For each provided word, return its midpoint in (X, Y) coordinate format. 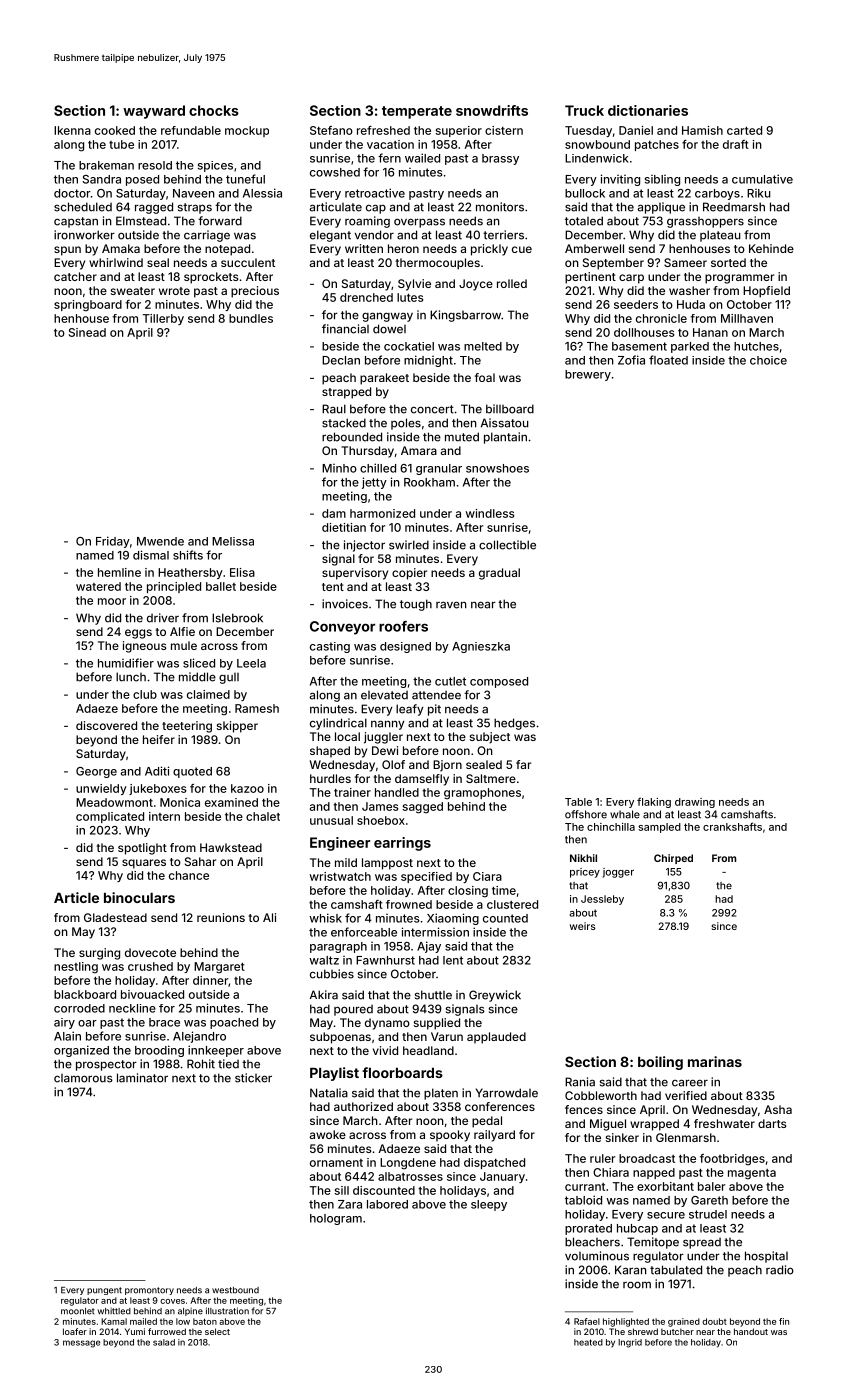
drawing (695, 803)
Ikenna (72, 130)
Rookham (429, 482)
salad (164, 1342)
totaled (584, 221)
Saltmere (491, 778)
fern (389, 158)
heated (588, 1342)
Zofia (631, 360)
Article (76, 897)
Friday (113, 542)
